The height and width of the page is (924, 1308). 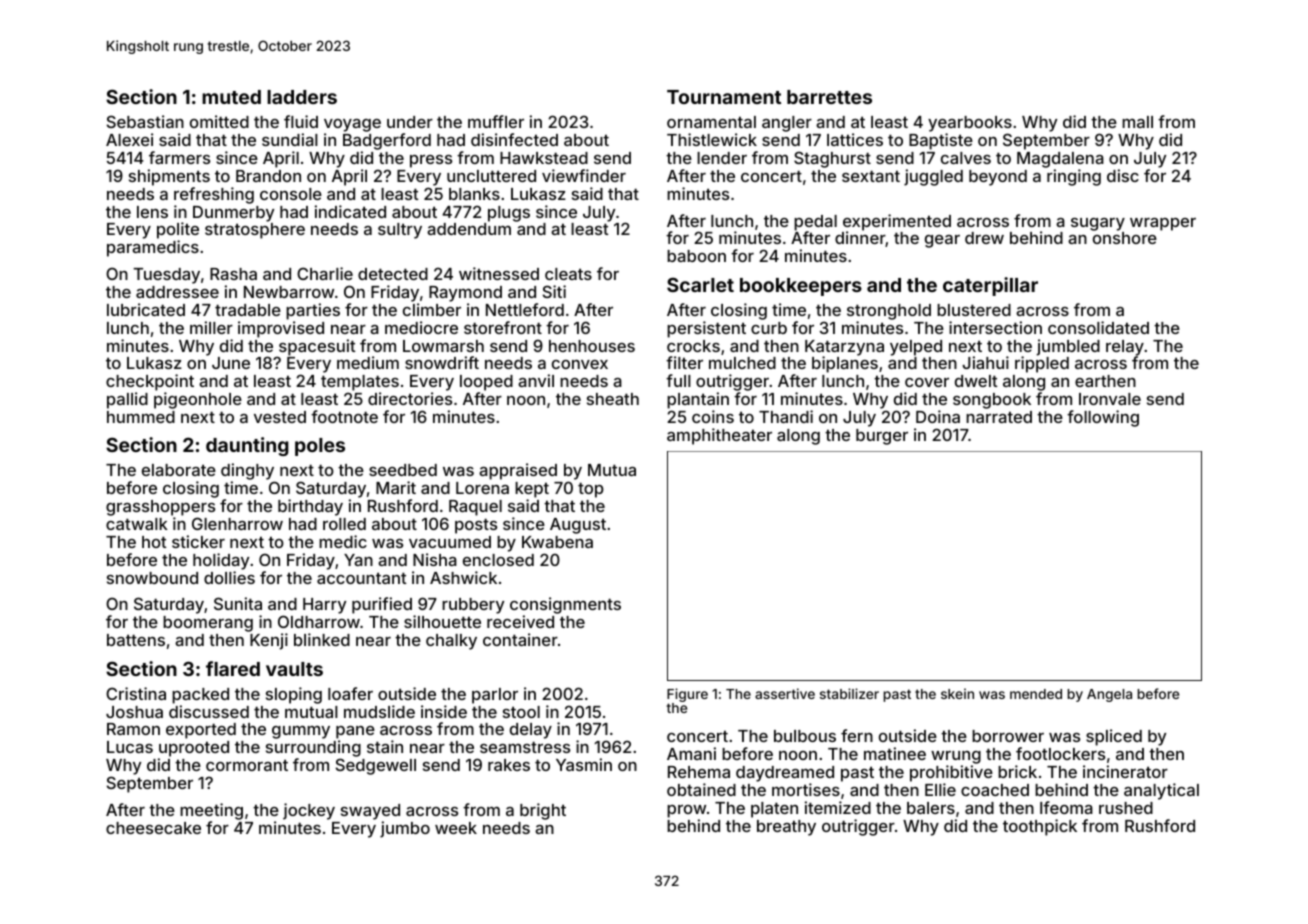 I want to click on mall, so click(x=1137, y=122).
